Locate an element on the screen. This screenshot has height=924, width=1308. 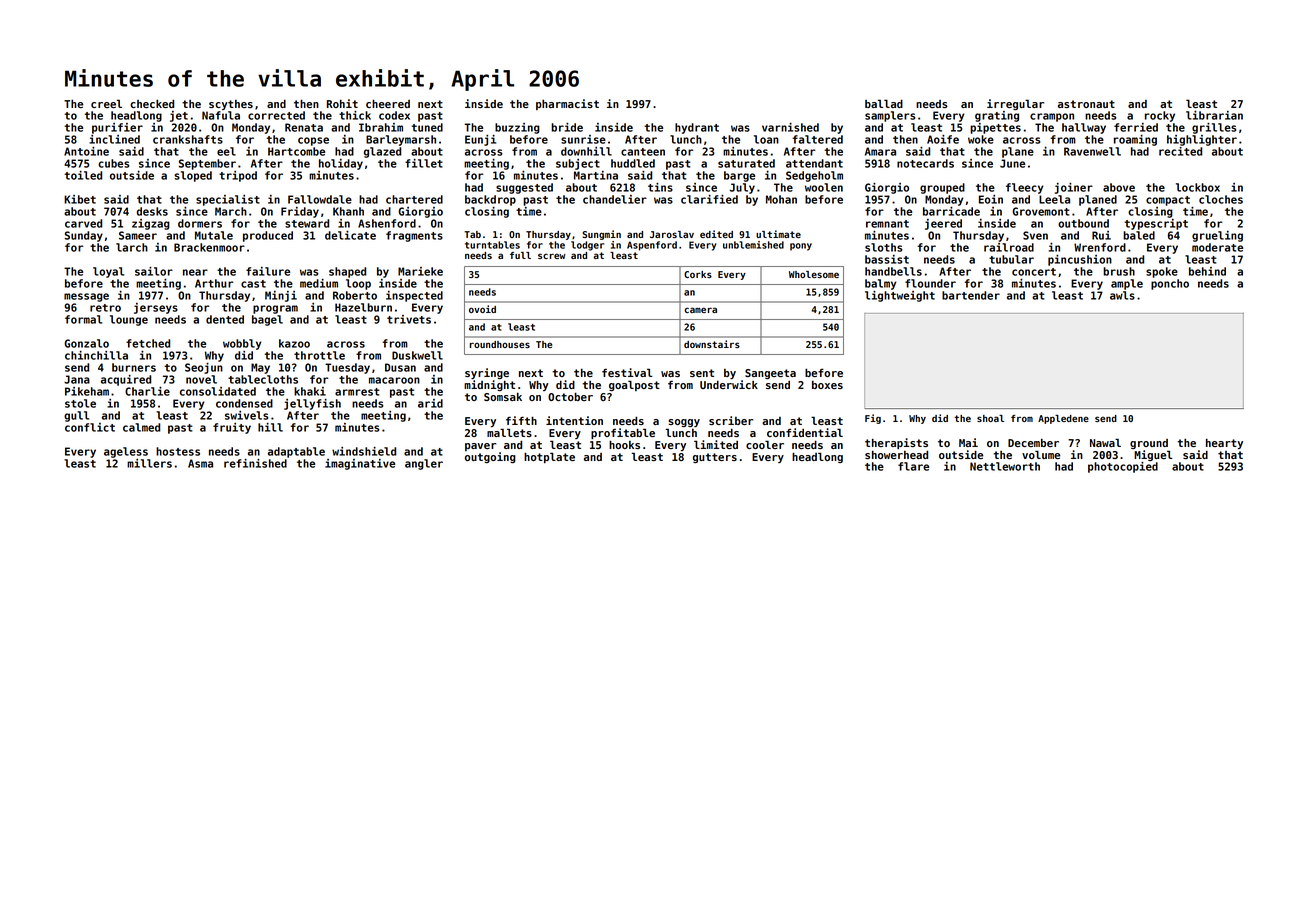
hallway is located at coordinates (1084, 128).
